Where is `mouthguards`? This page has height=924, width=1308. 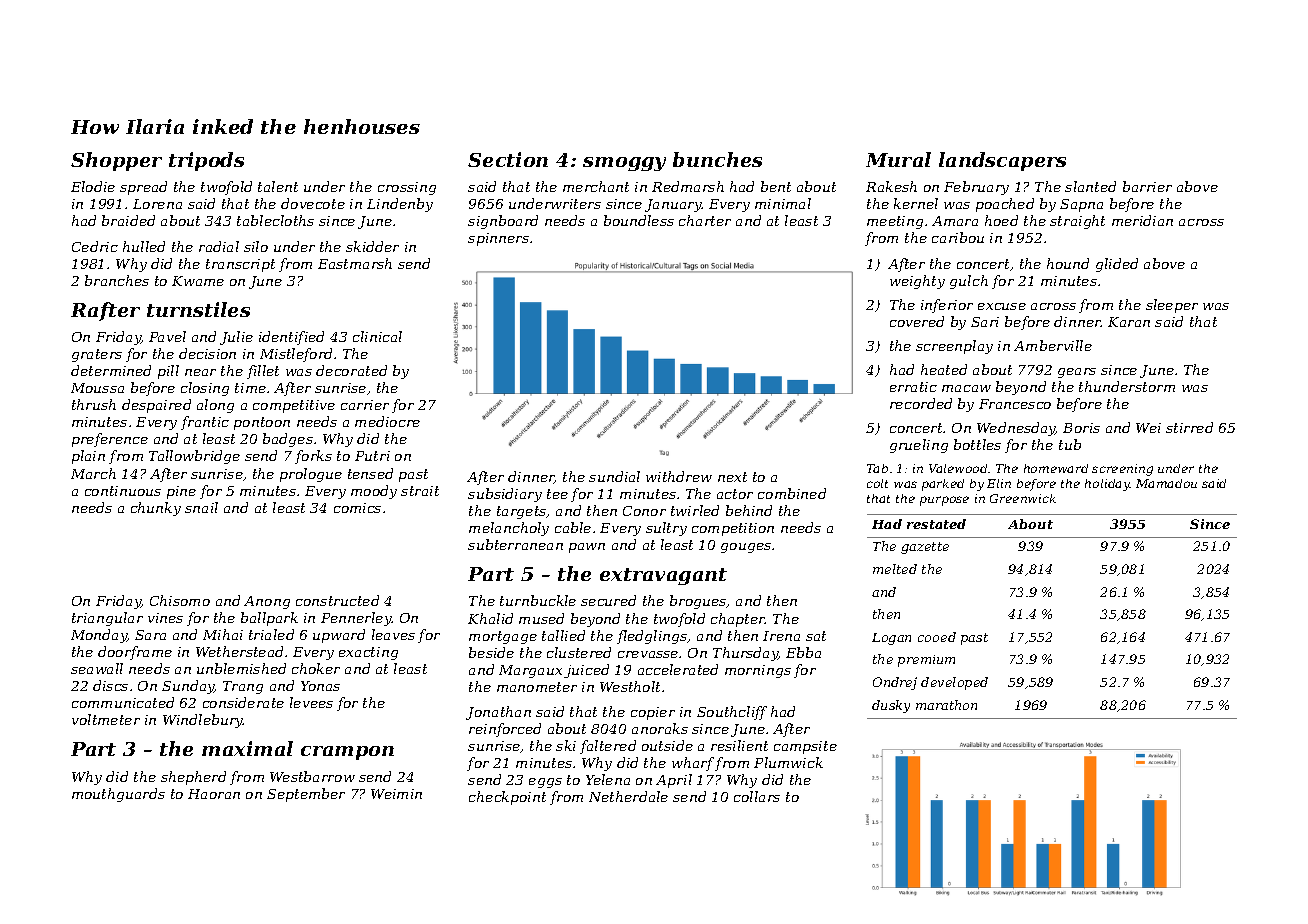
mouthguards is located at coordinates (118, 795).
